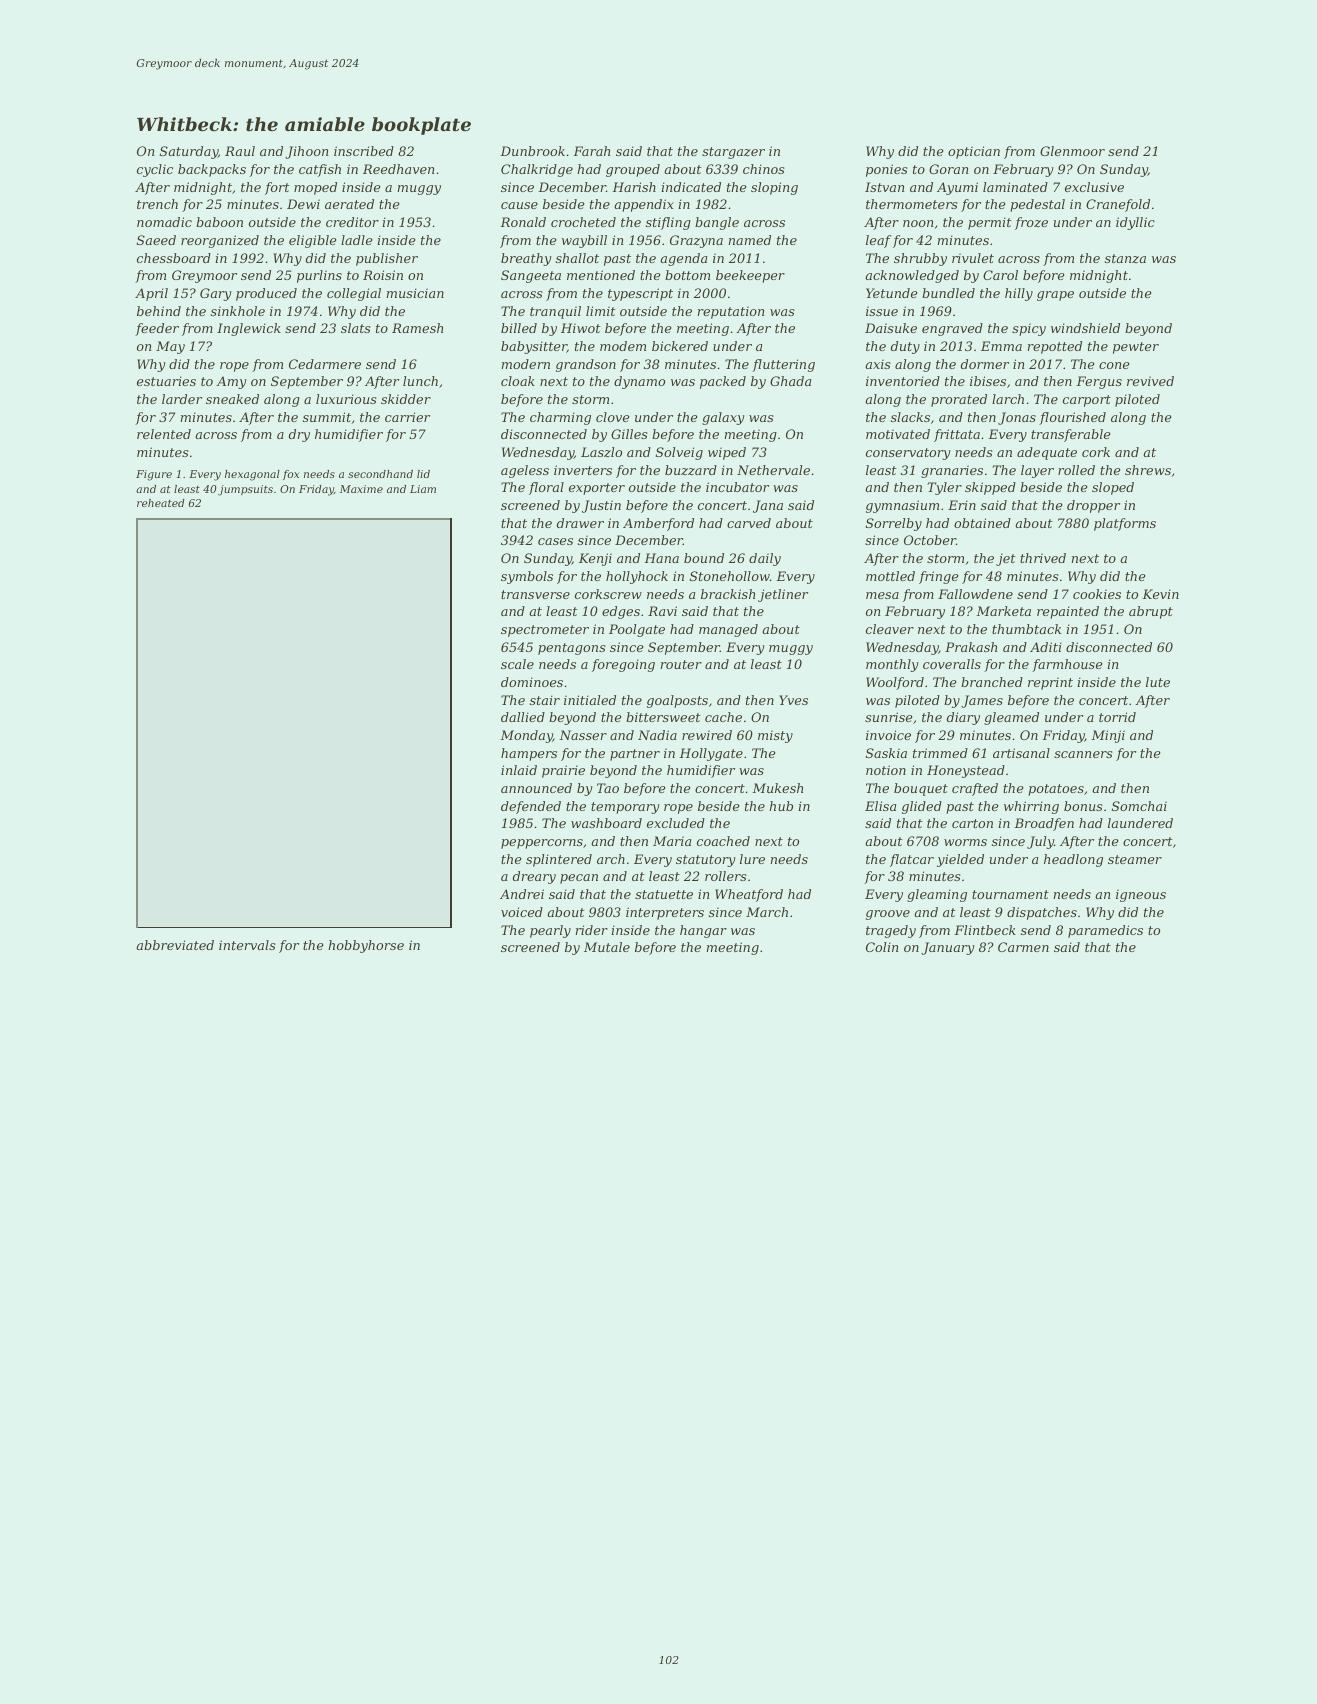  I want to click on January, so click(947, 948).
